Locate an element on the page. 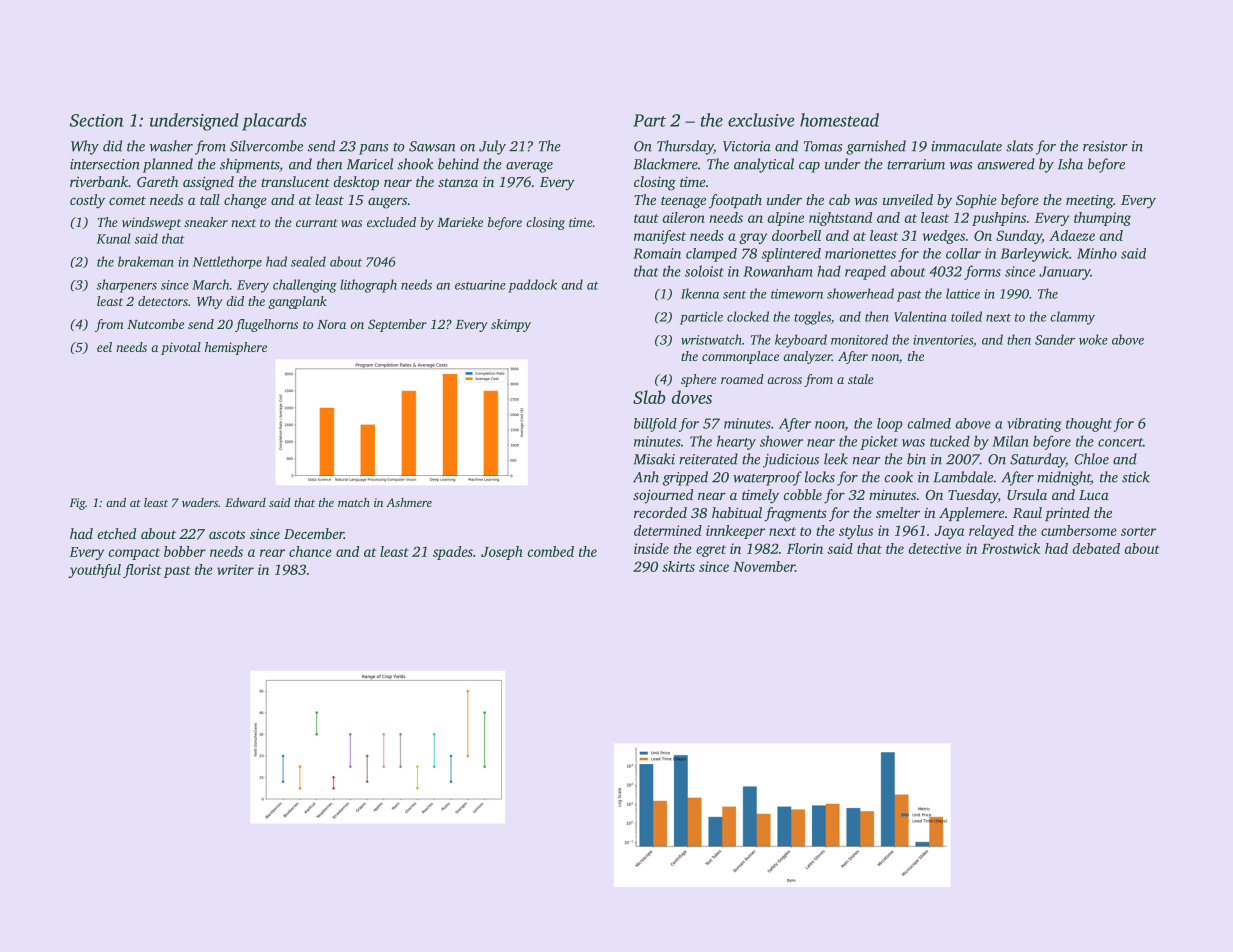  thumping is located at coordinates (1102, 219).
